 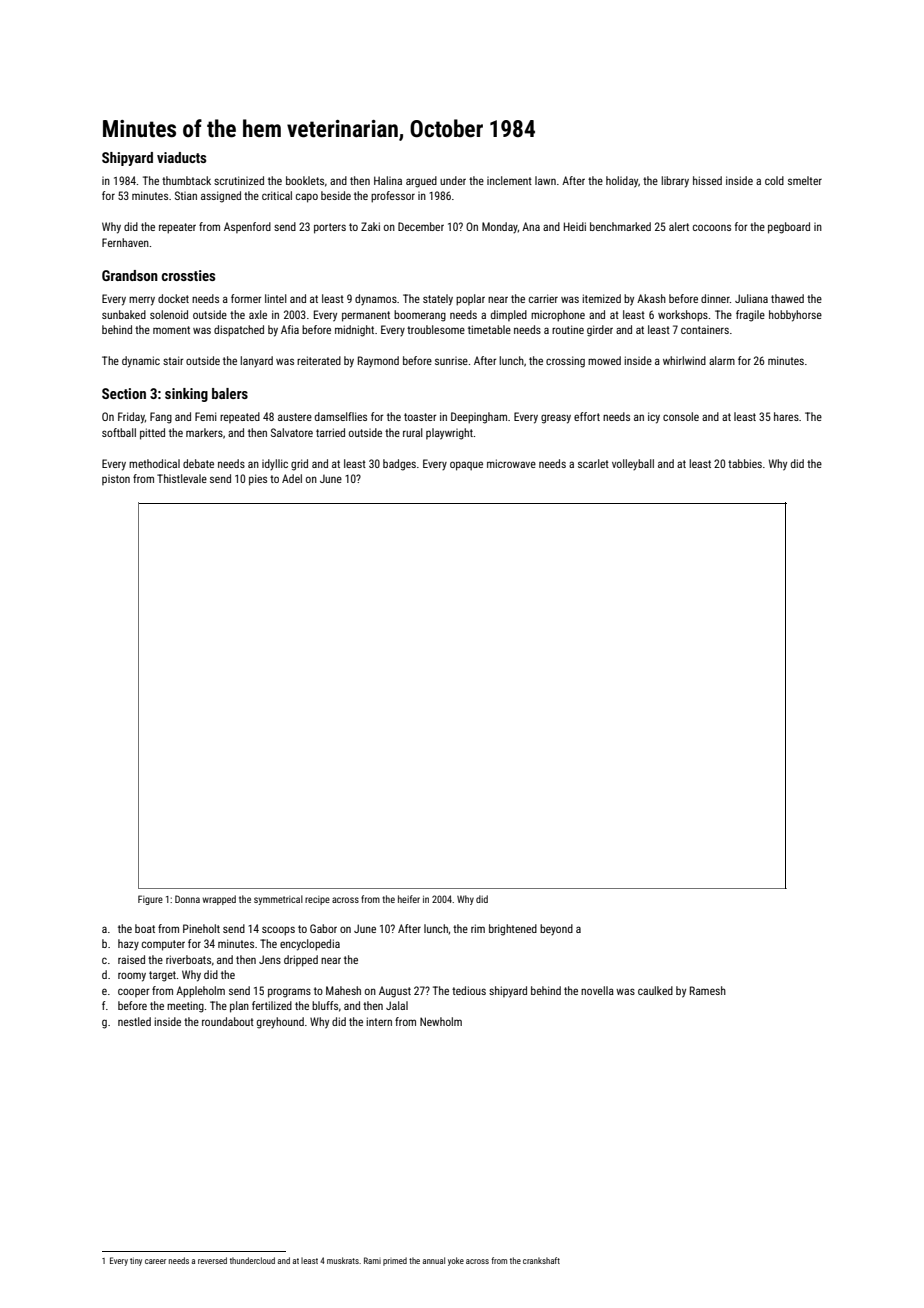 What do you see at coordinates (745, 463) in the page?
I see `tabbies` at bounding box center [745, 463].
